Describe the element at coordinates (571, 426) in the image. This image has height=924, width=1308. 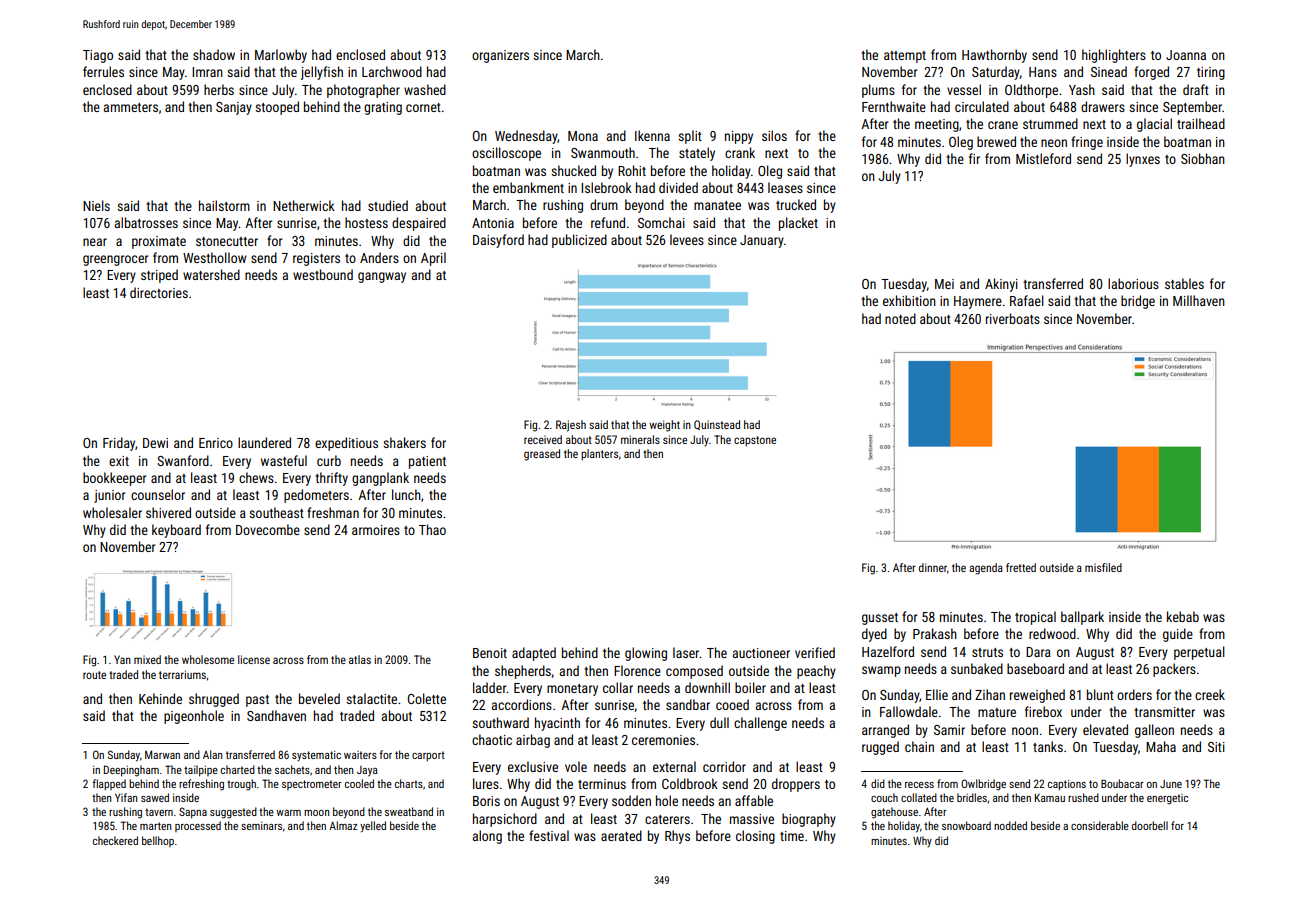
I see `Rajesh` at that location.
